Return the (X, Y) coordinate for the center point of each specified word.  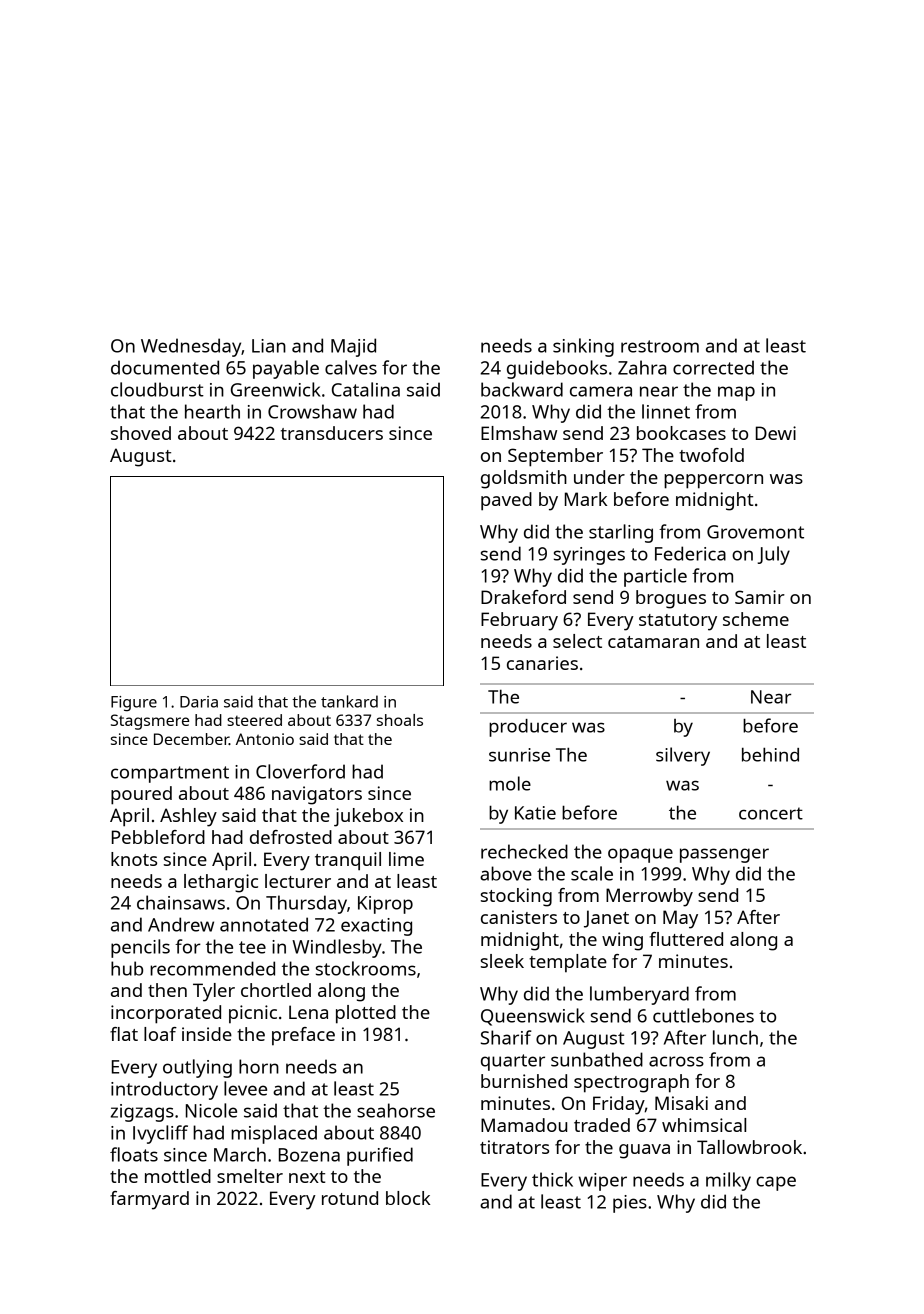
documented (165, 367)
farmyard (149, 1200)
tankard (349, 701)
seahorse (396, 1110)
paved (506, 501)
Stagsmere (150, 722)
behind (770, 754)
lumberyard (639, 995)
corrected (713, 367)
